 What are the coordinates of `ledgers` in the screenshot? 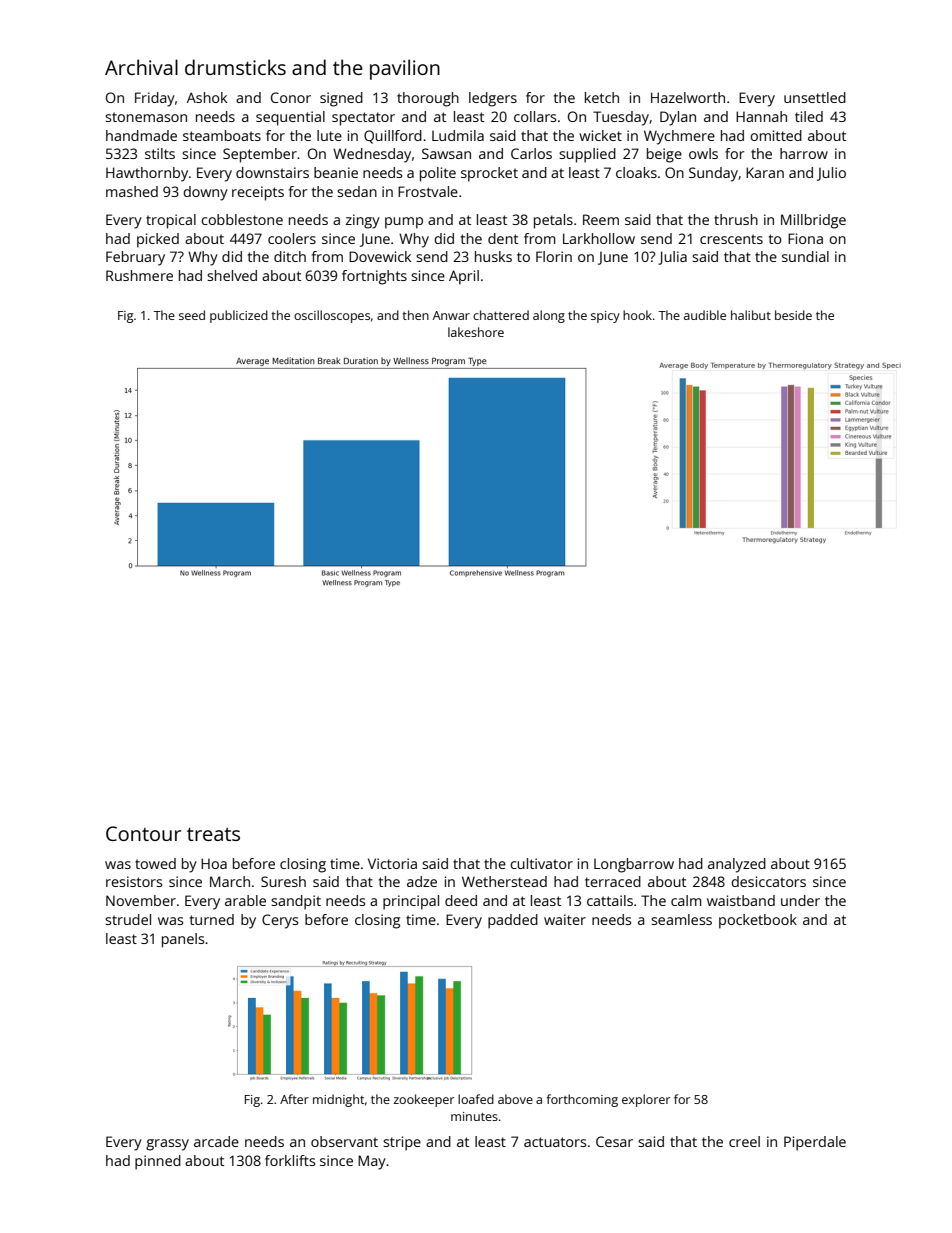 It's located at (493, 99).
